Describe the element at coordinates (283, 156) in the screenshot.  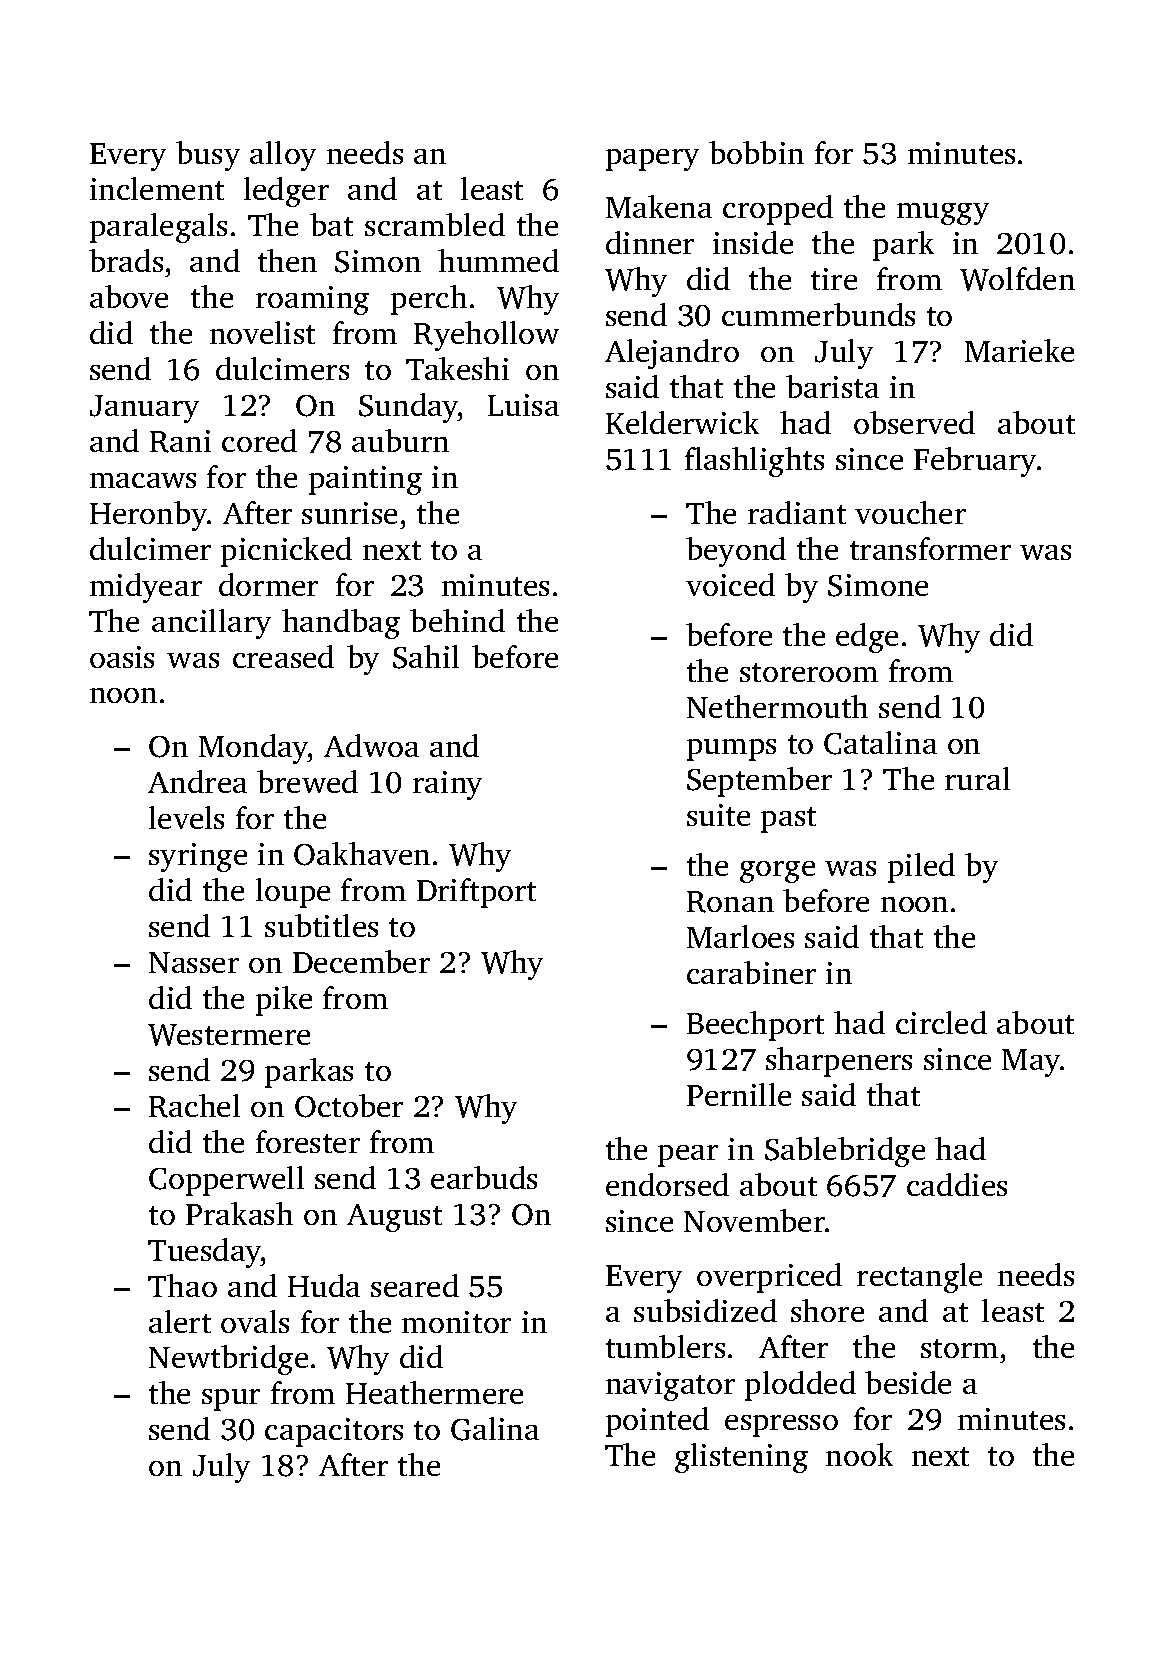
I see `alloy` at that location.
